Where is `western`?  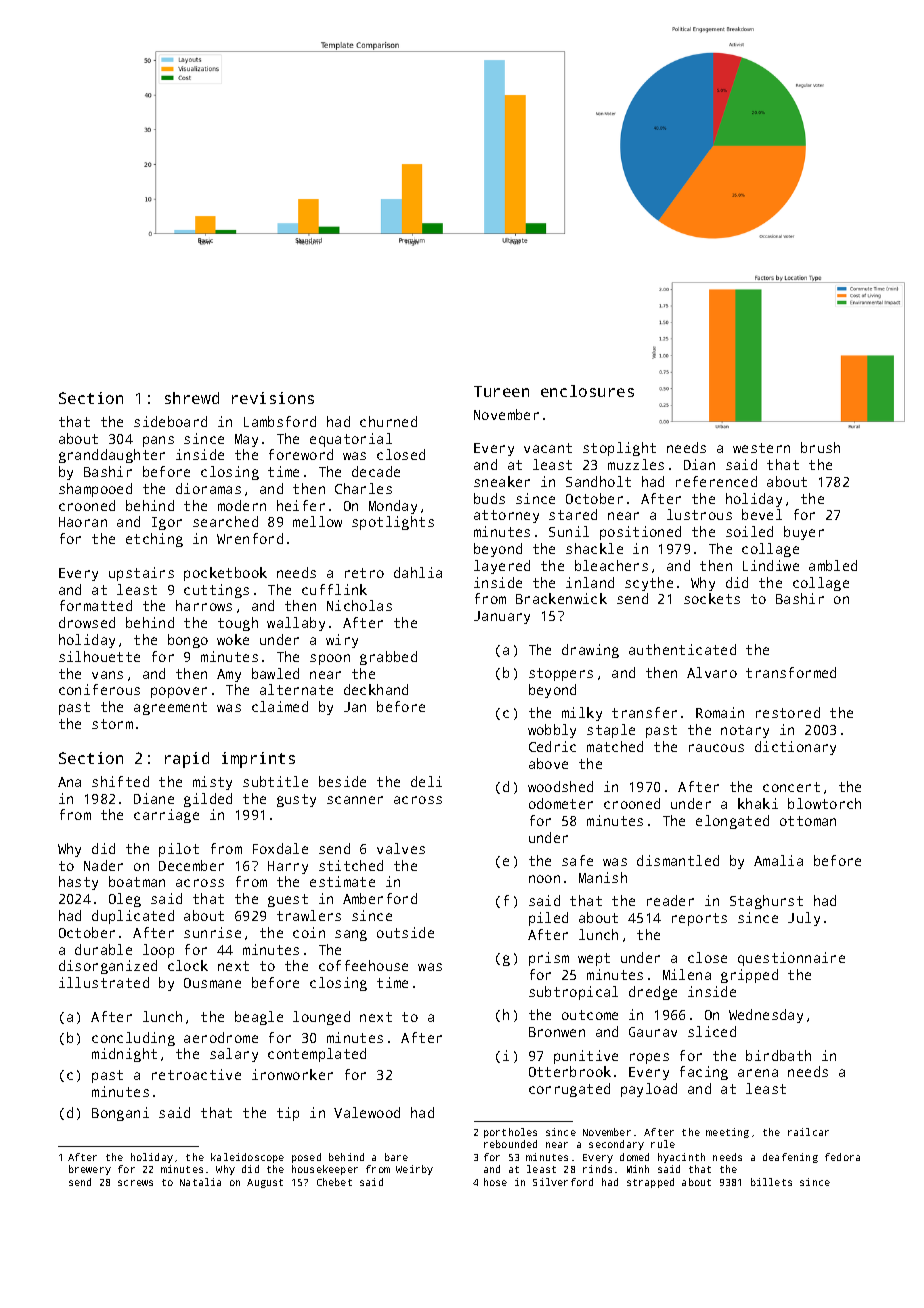 western is located at coordinates (761, 448).
